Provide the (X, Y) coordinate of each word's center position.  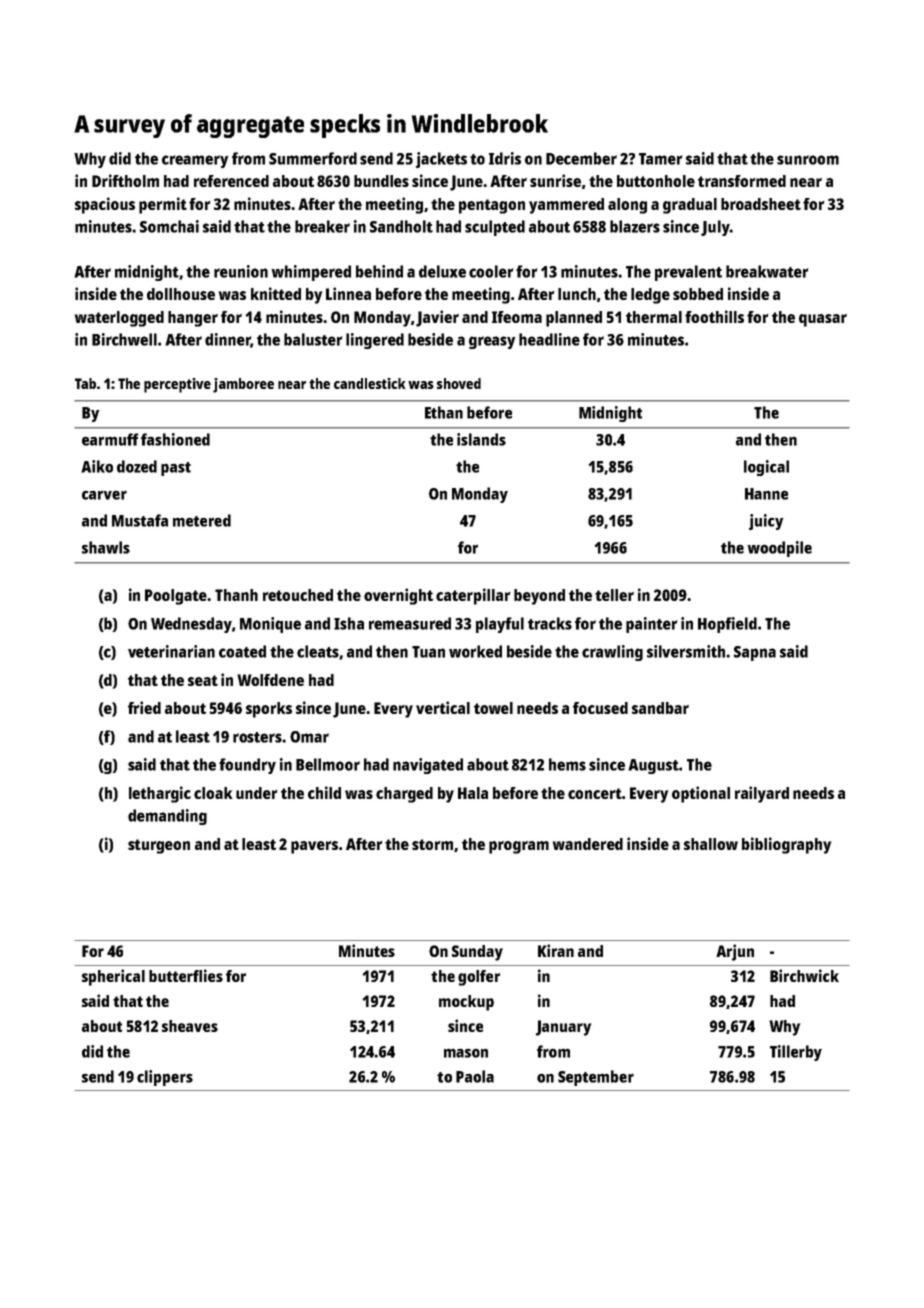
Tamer (660, 159)
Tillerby (796, 1053)
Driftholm (125, 180)
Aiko (97, 466)
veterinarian (171, 651)
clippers (165, 1078)
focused (600, 708)
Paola (475, 1076)
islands (481, 439)
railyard (762, 794)
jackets (441, 160)
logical (766, 468)
